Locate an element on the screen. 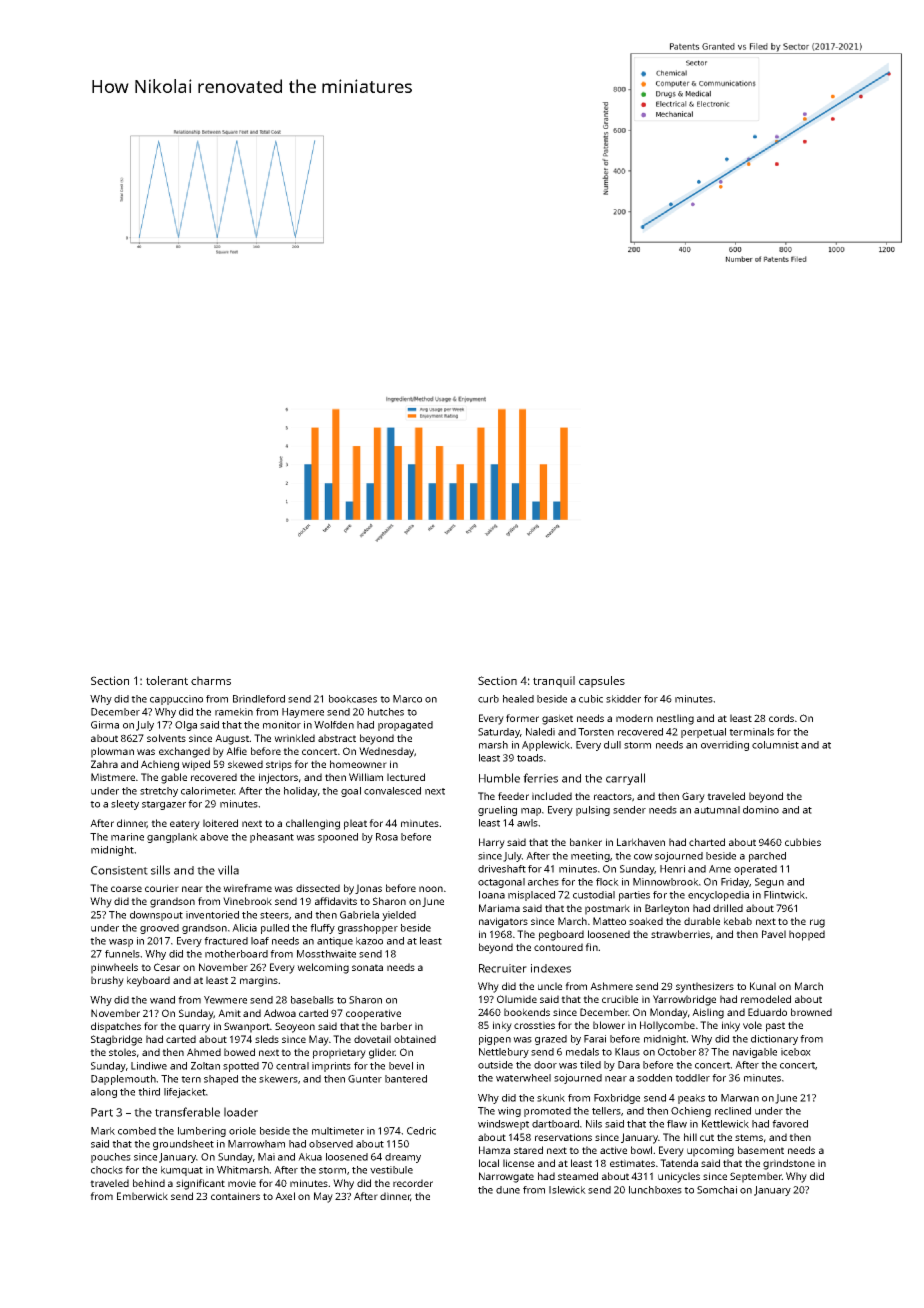  capsules is located at coordinates (602, 682).
